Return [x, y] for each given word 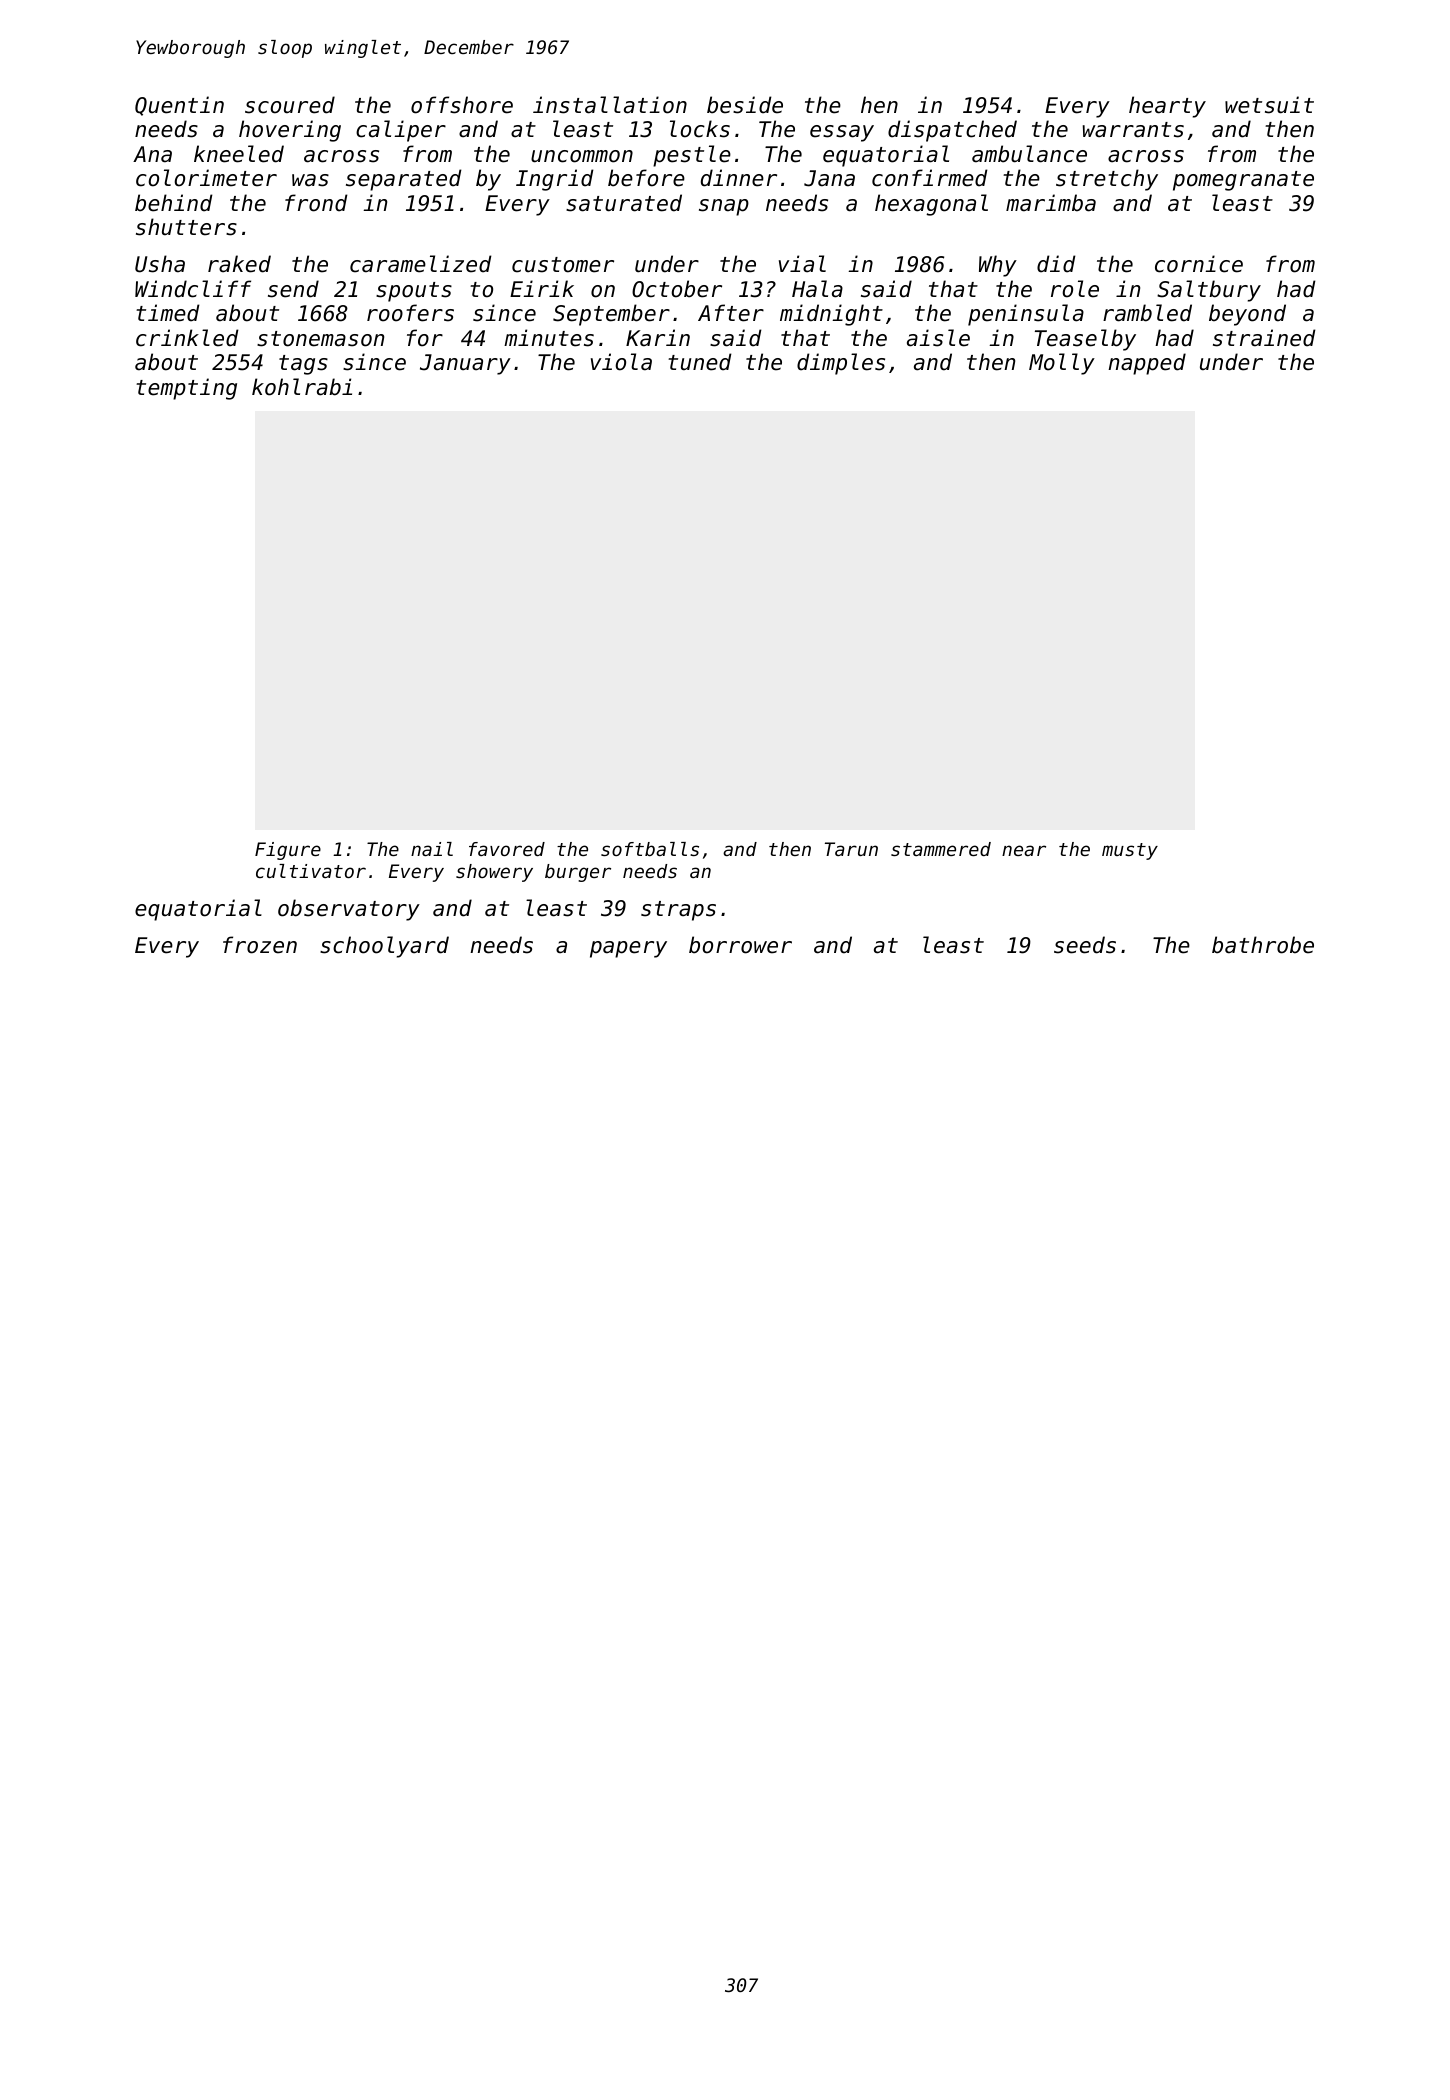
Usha [160, 264]
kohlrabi [302, 387]
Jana [829, 178]
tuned [700, 362]
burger [578, 873]
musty [1130, 851]
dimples [841, 364]
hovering [290, 131]
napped [1147, 364]
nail [432, 849]
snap [724, 207]
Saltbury [1209, 291]
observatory [349, 910]
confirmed [930, 178]
